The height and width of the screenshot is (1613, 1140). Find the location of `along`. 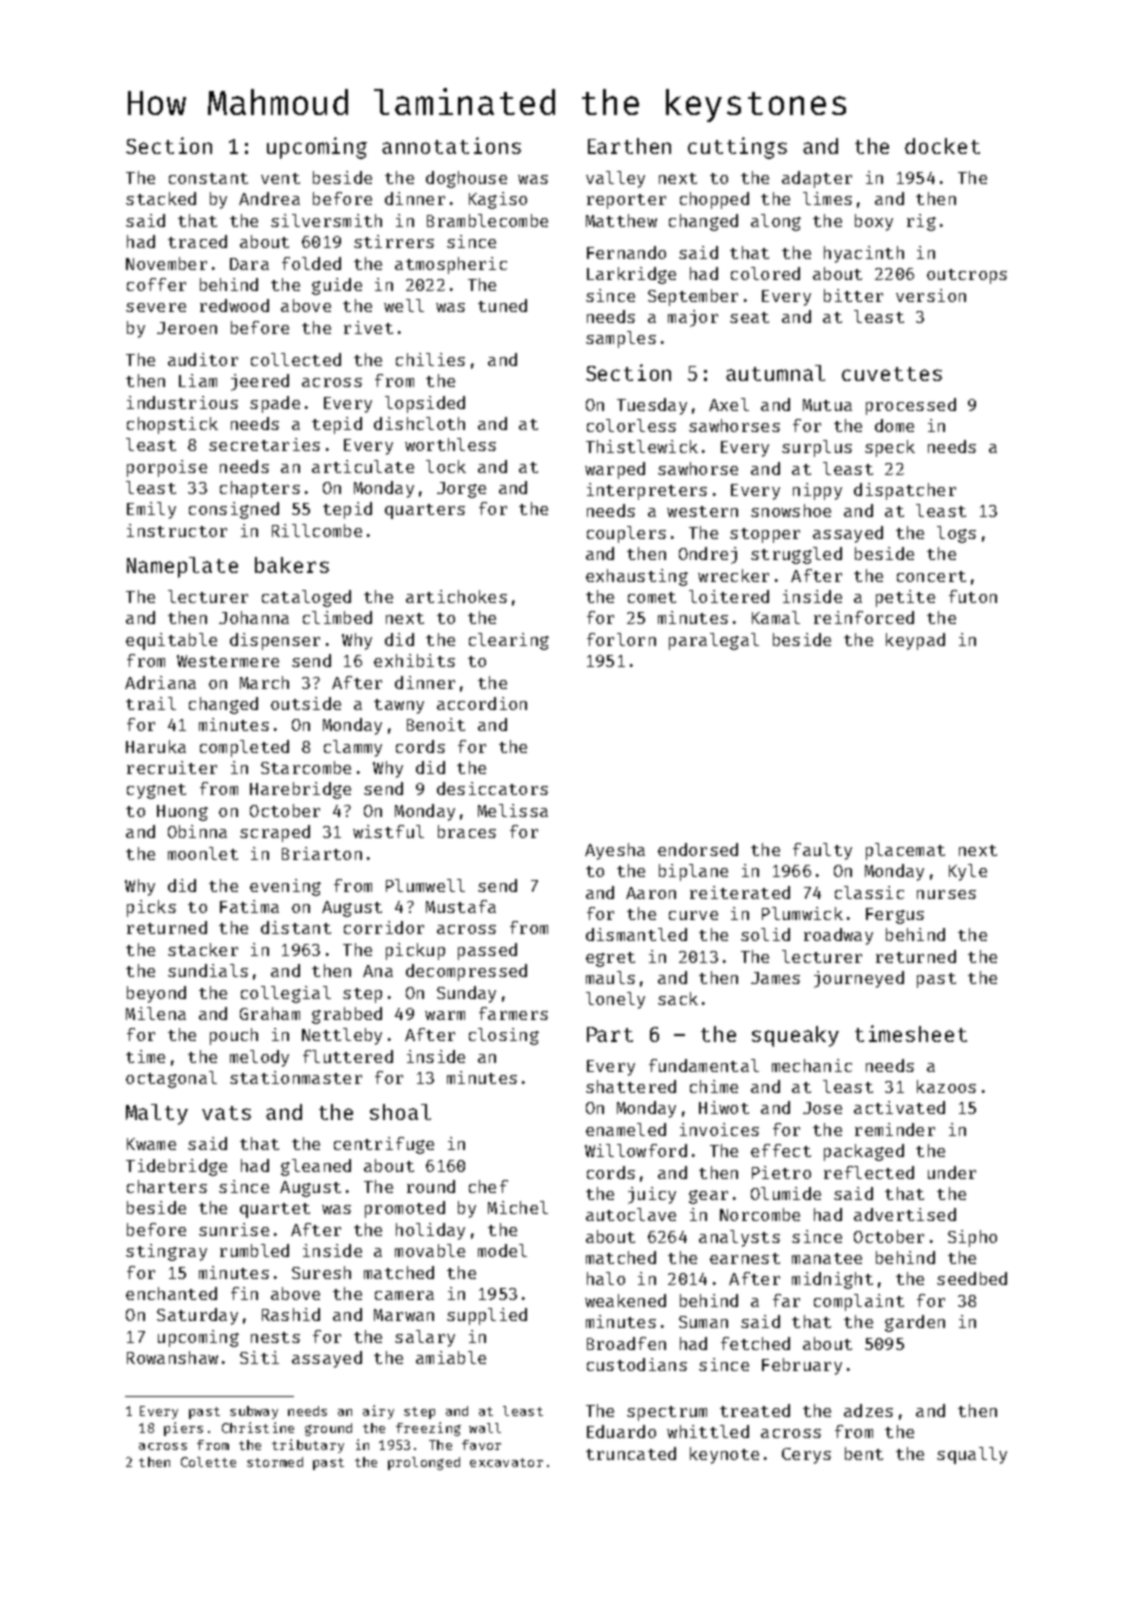

along is located at coordinates (776, 222).
